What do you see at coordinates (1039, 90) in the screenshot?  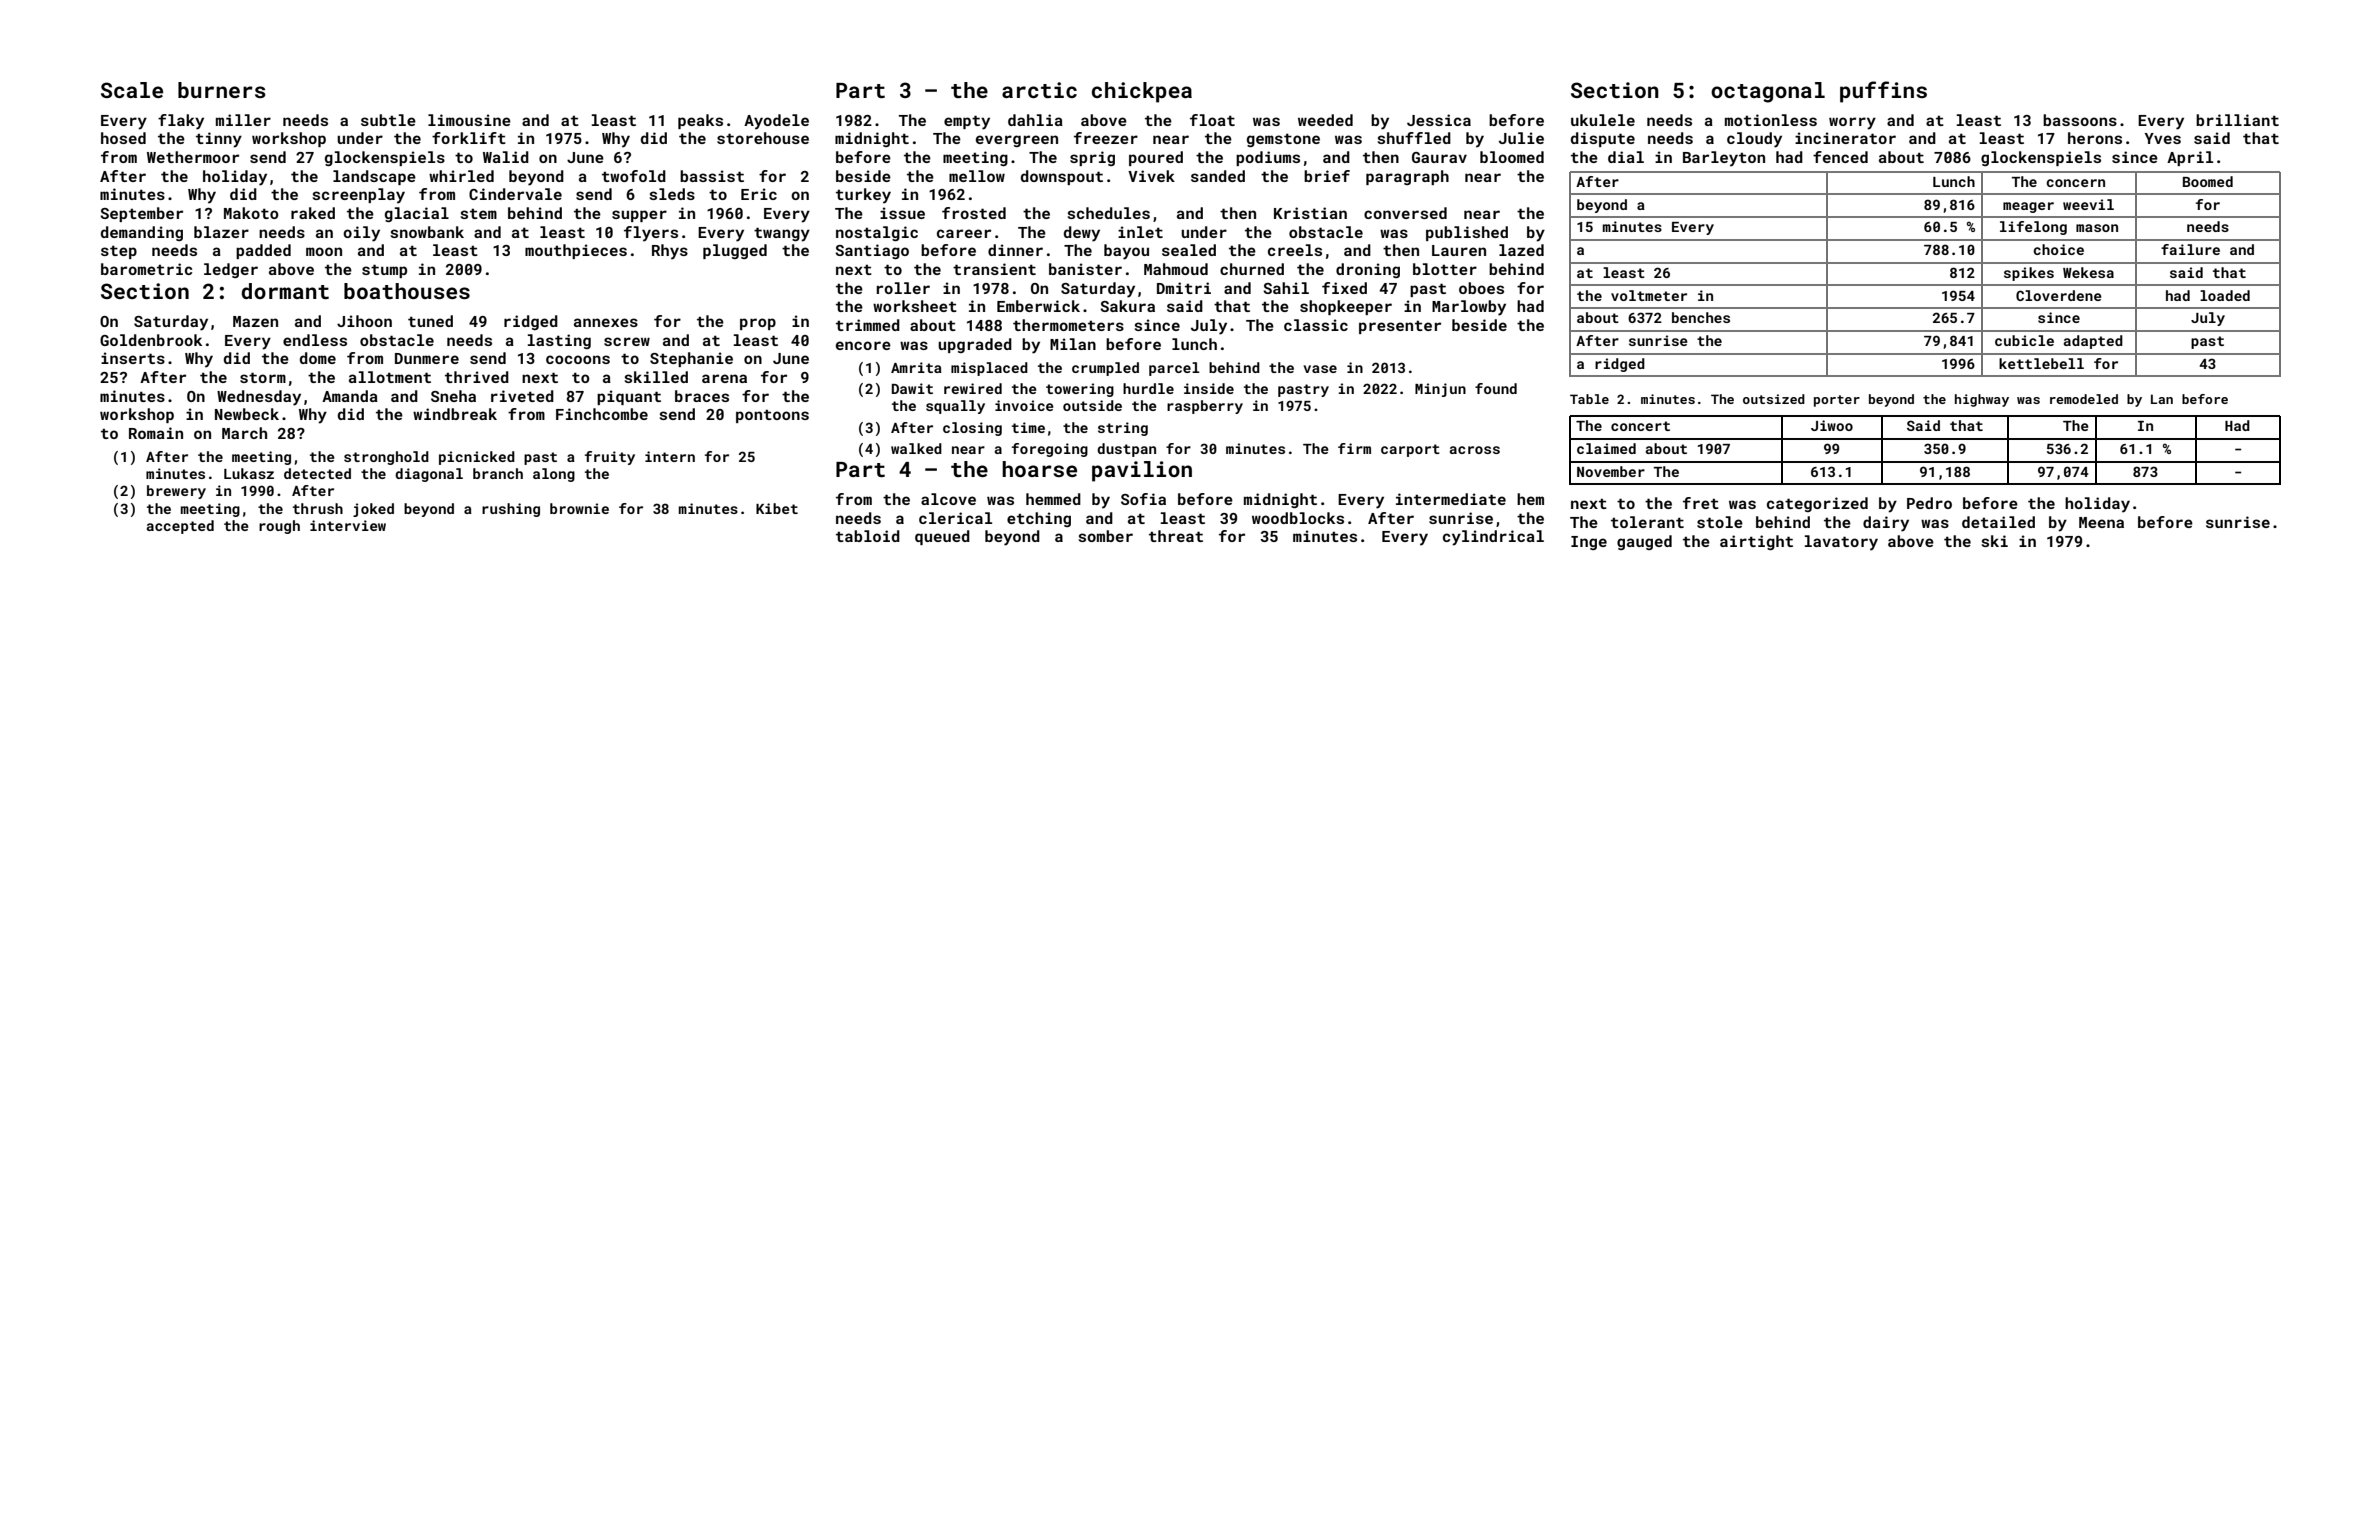 I see `arctic` at bounding box center [1039, 90].
